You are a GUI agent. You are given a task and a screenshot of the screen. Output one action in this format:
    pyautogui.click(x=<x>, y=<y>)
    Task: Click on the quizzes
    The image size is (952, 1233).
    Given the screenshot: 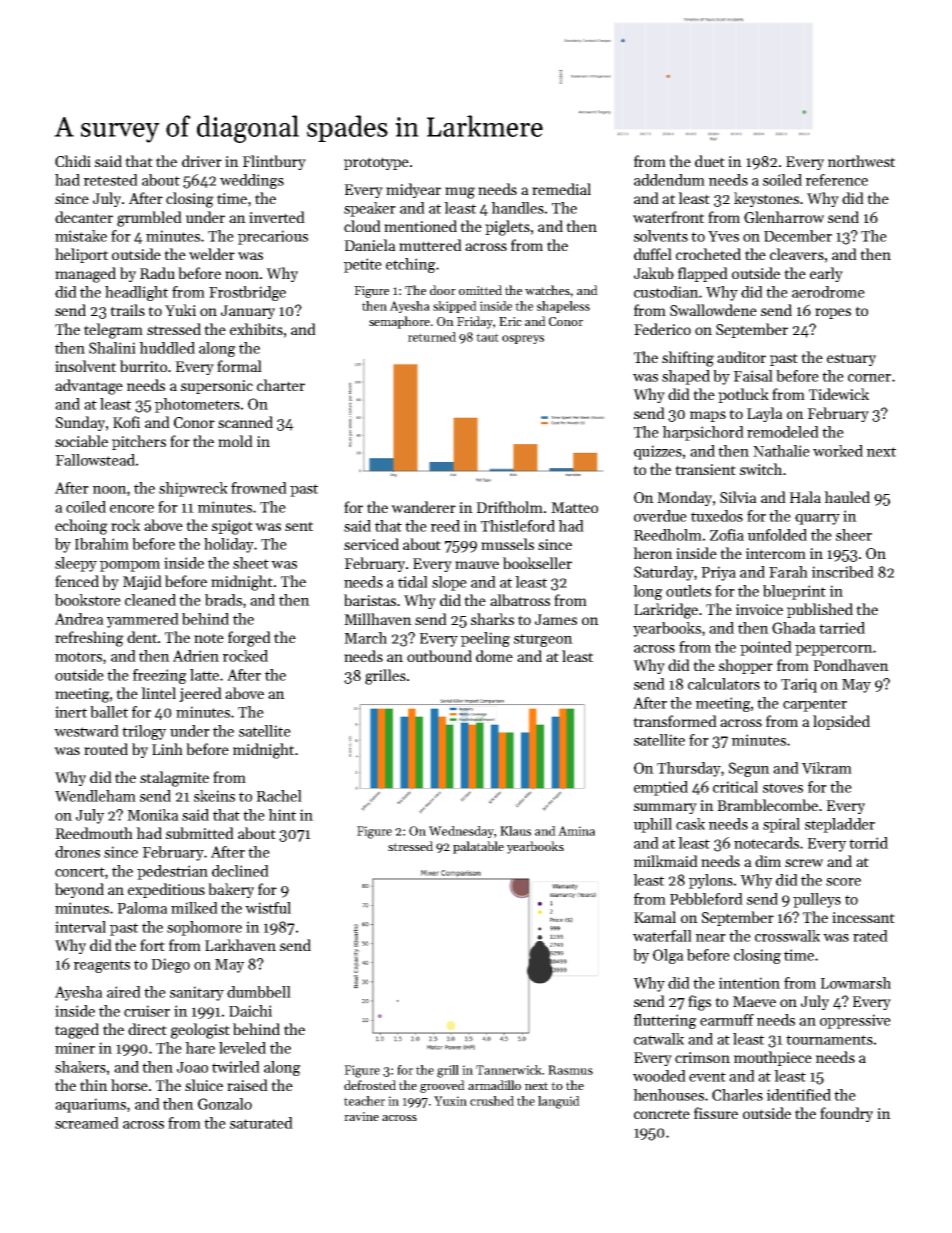 What is the action you would take?
    pyautogui.click(x=658, y=452)
